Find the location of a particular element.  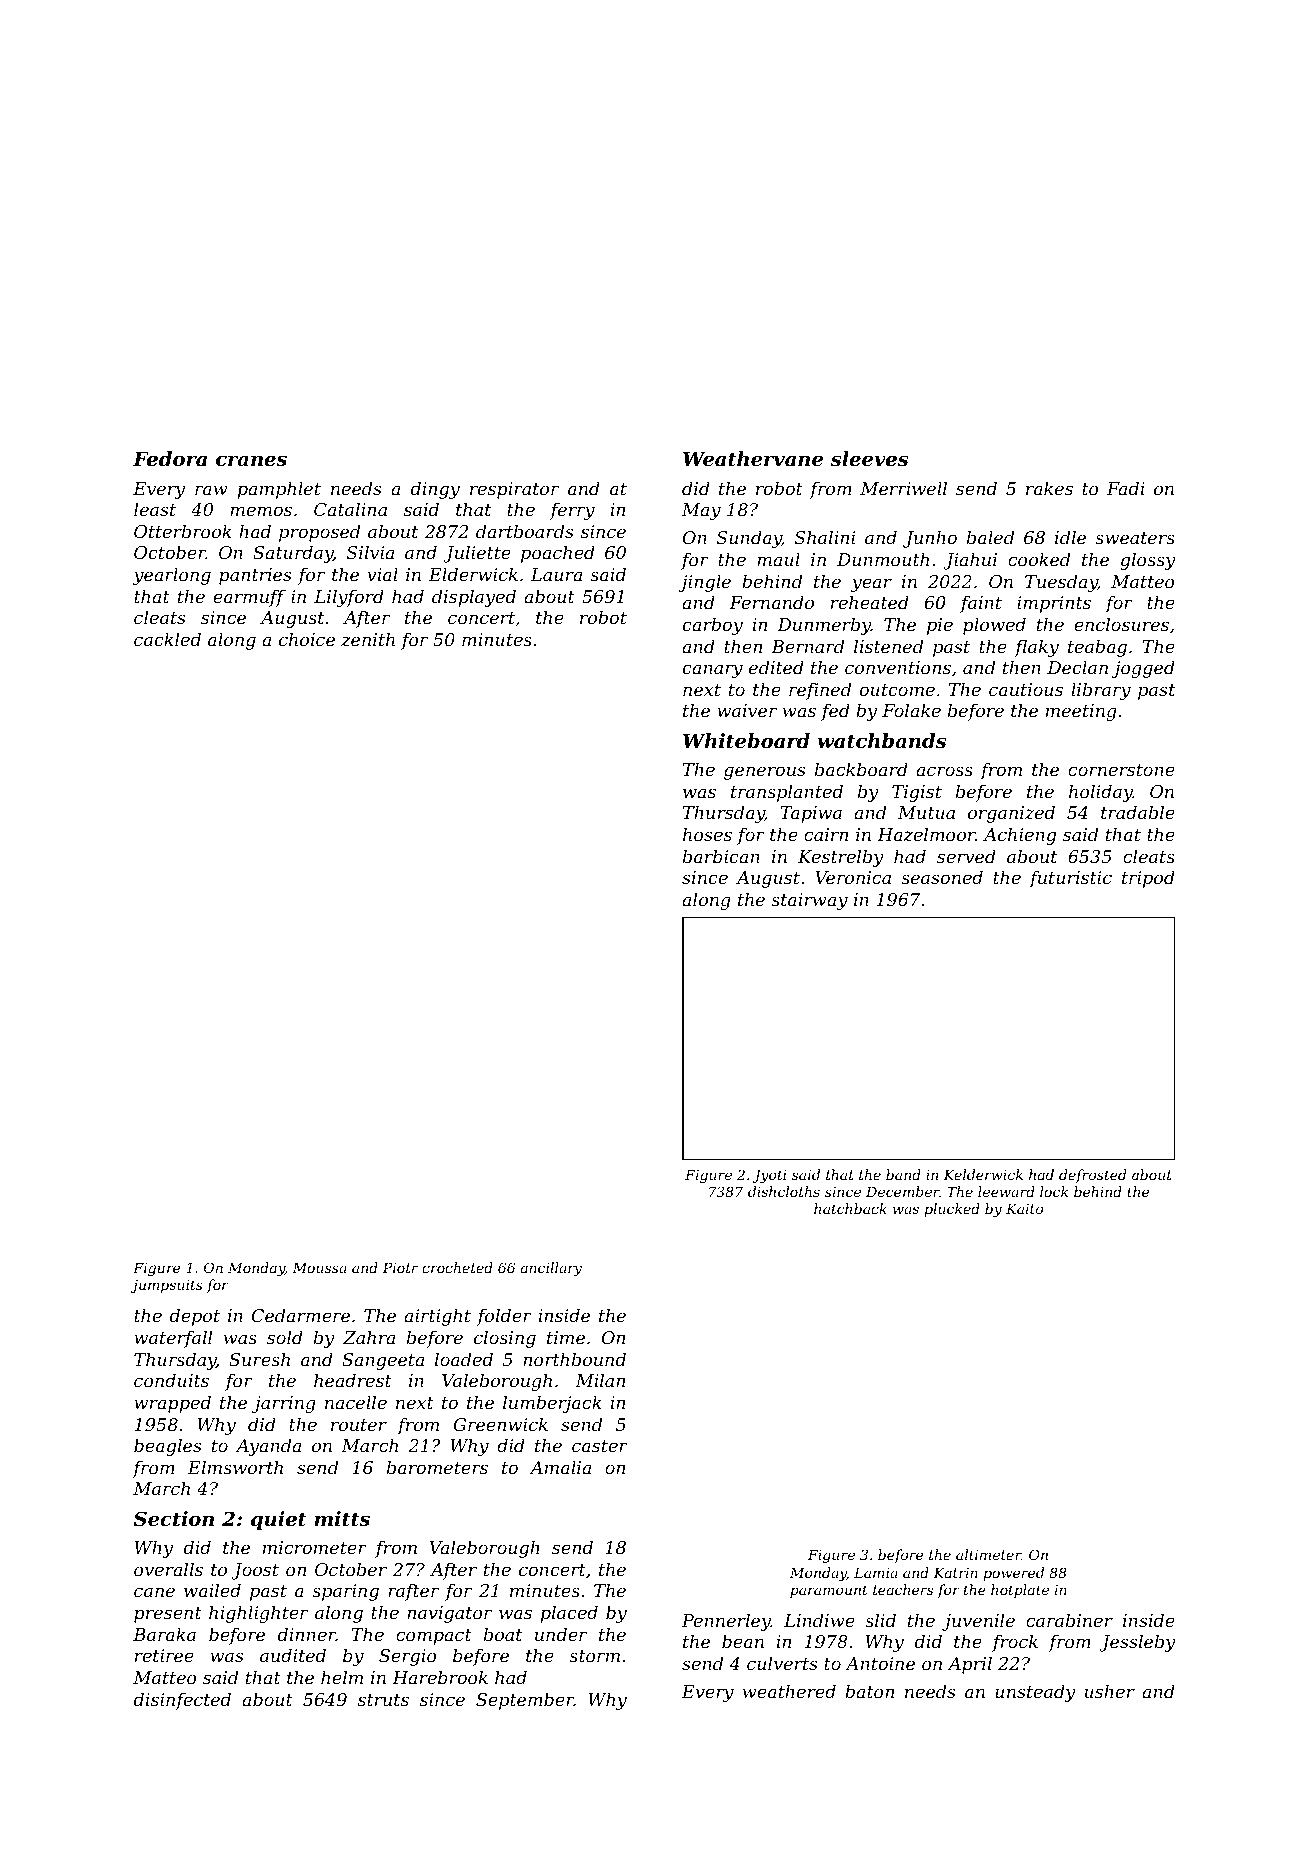

sweaters is located at coordinates (1135, 538).
